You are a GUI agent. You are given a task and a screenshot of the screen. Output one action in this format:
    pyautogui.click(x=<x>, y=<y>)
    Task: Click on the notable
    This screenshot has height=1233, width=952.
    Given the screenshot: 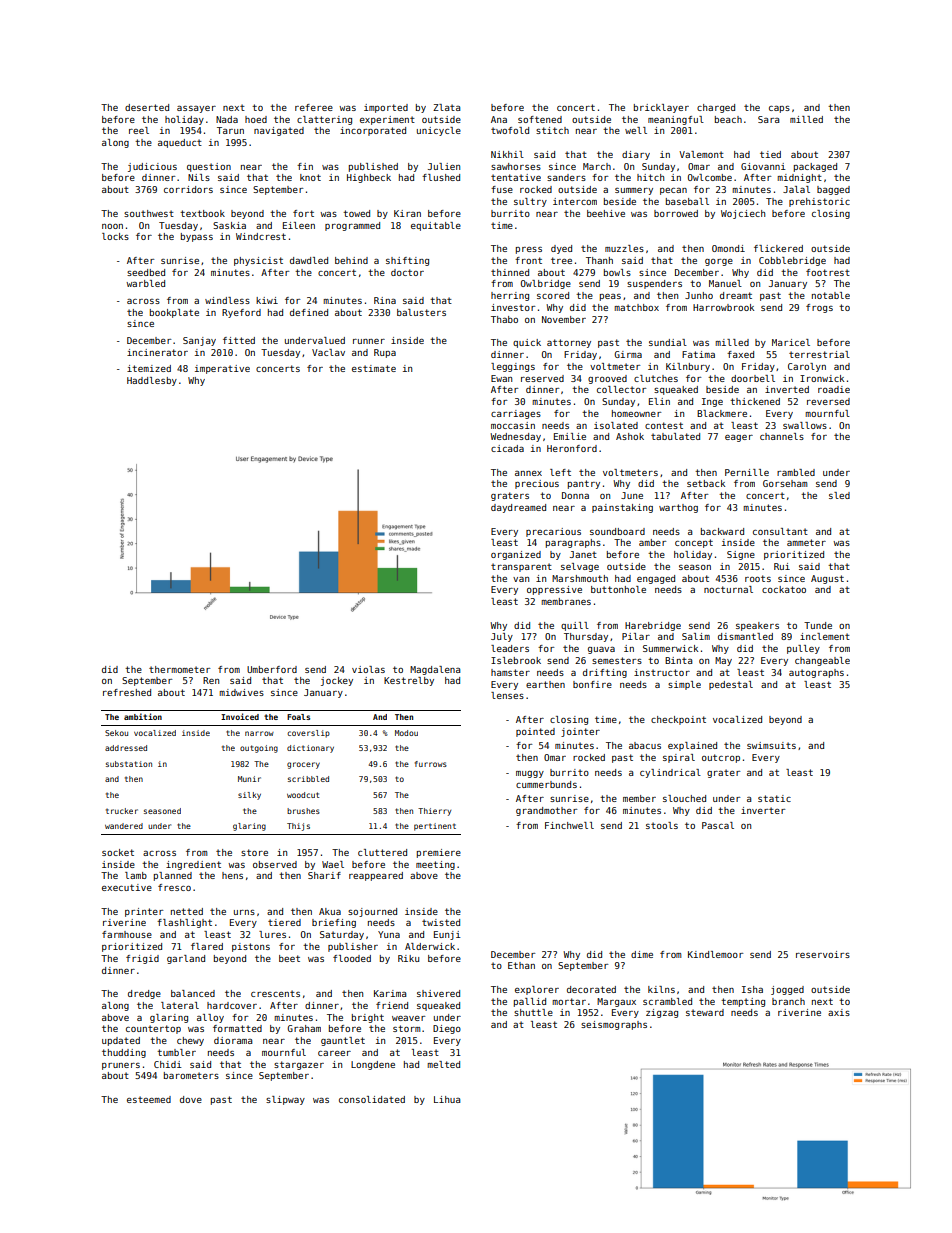 What is the action you would take?
    pyautogui.click(x=831, y=295)
